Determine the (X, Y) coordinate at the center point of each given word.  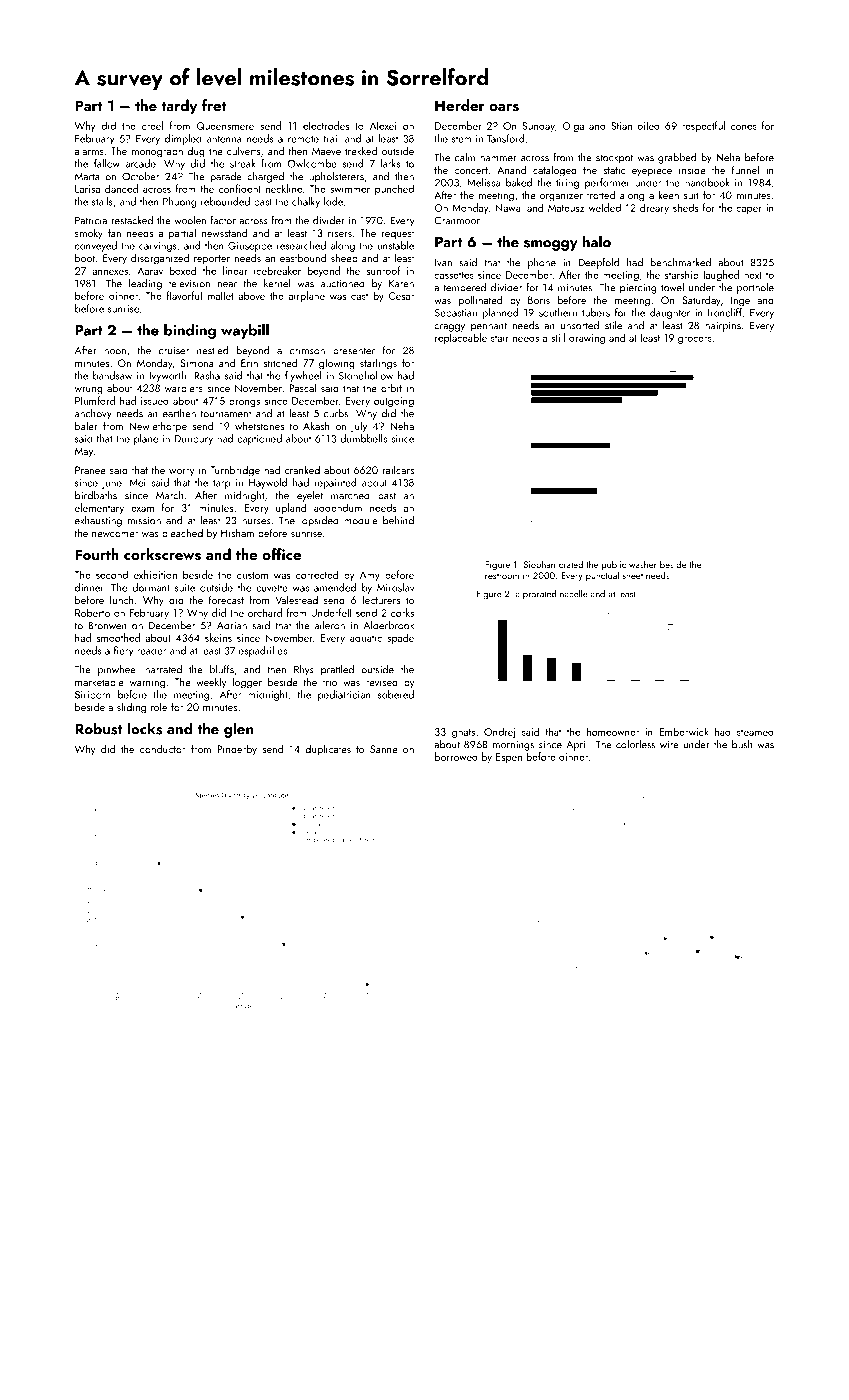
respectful (703, 126)
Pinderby (237, 750)
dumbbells (363, 438)
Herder (460, 105)
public (614, 565)
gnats (463, 733)
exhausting (98, 521)
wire (669, 745)
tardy (179, 107)
